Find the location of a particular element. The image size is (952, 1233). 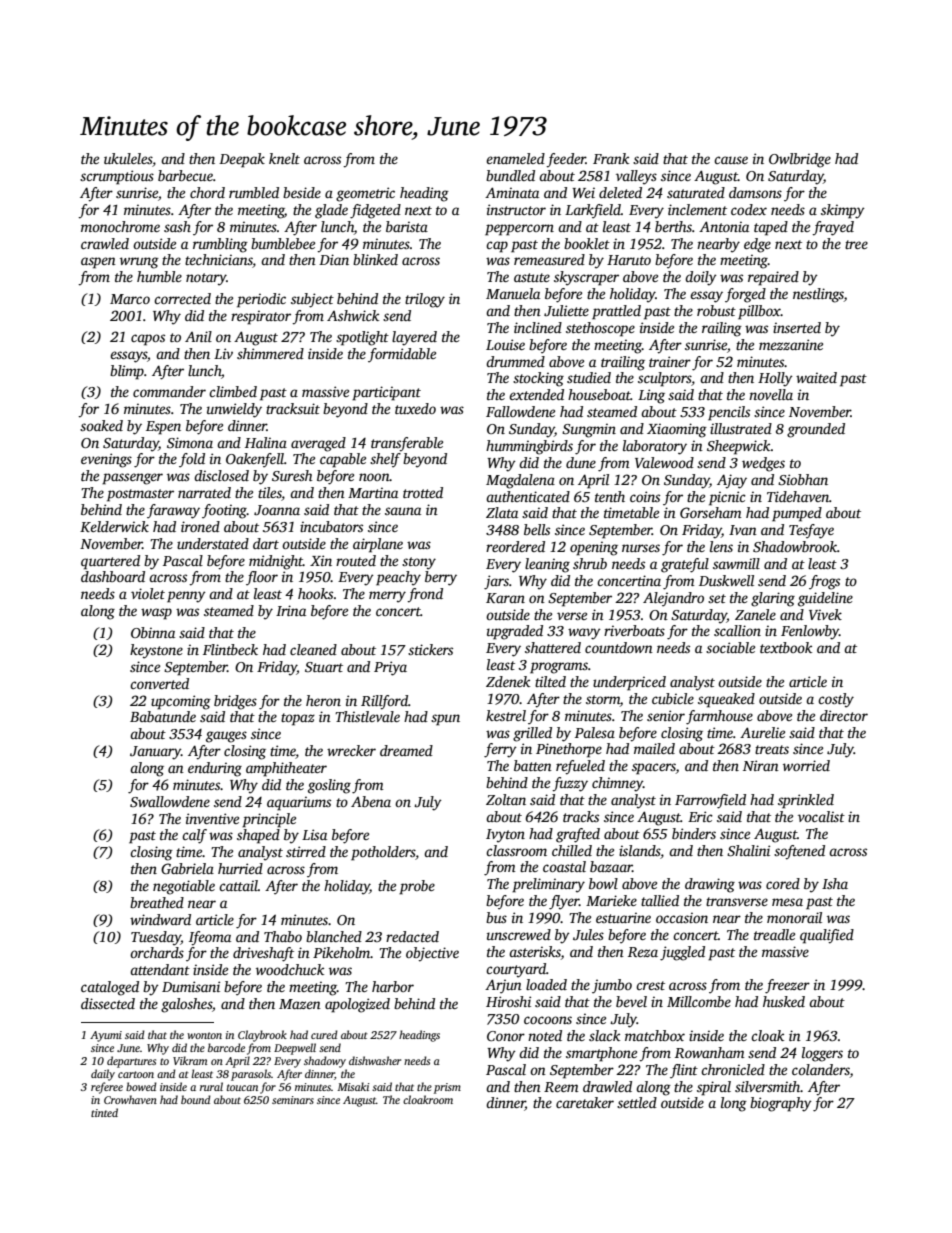

Tuesday is located at coordinates (156, 938).
